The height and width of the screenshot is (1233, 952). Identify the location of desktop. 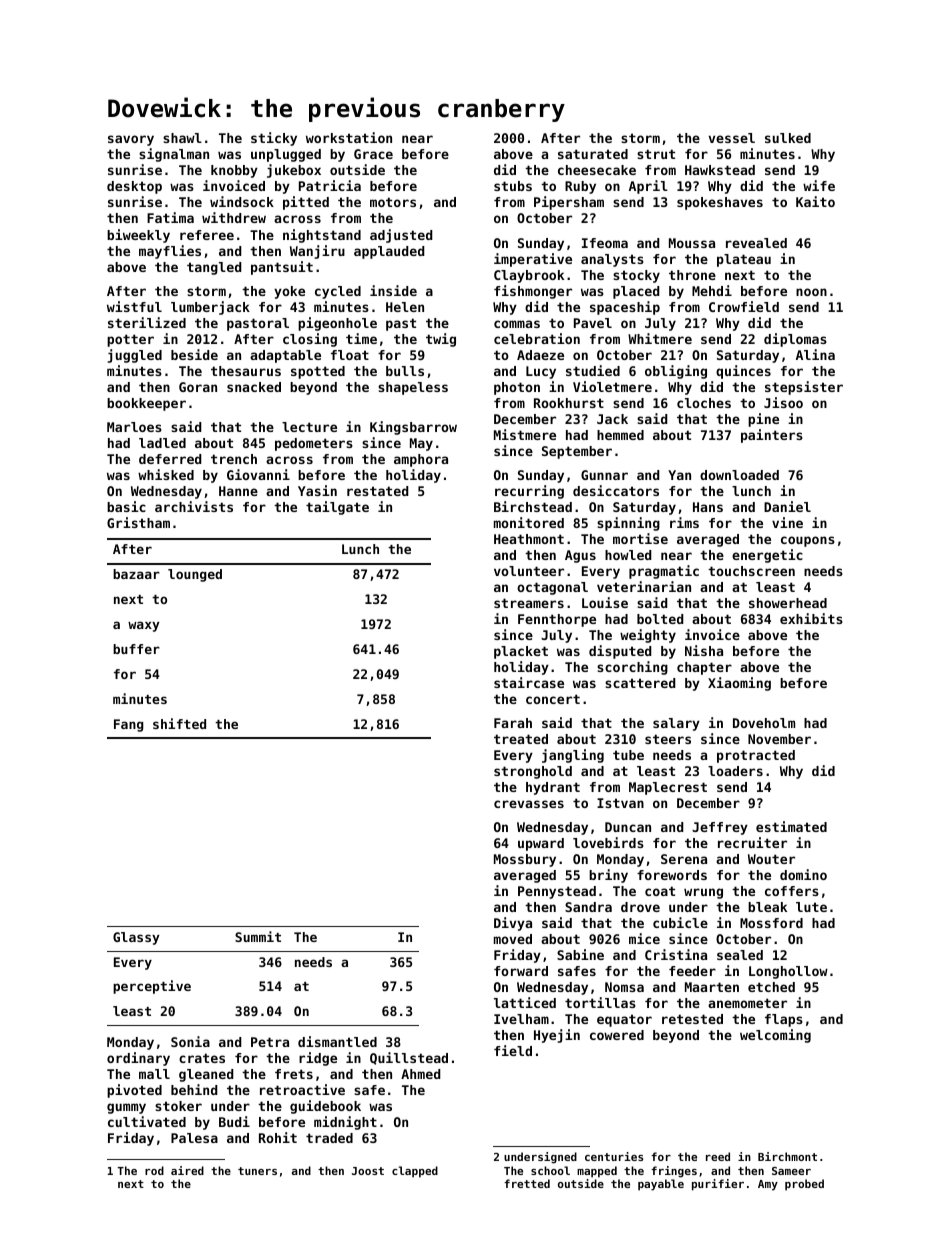
(134, 187).
